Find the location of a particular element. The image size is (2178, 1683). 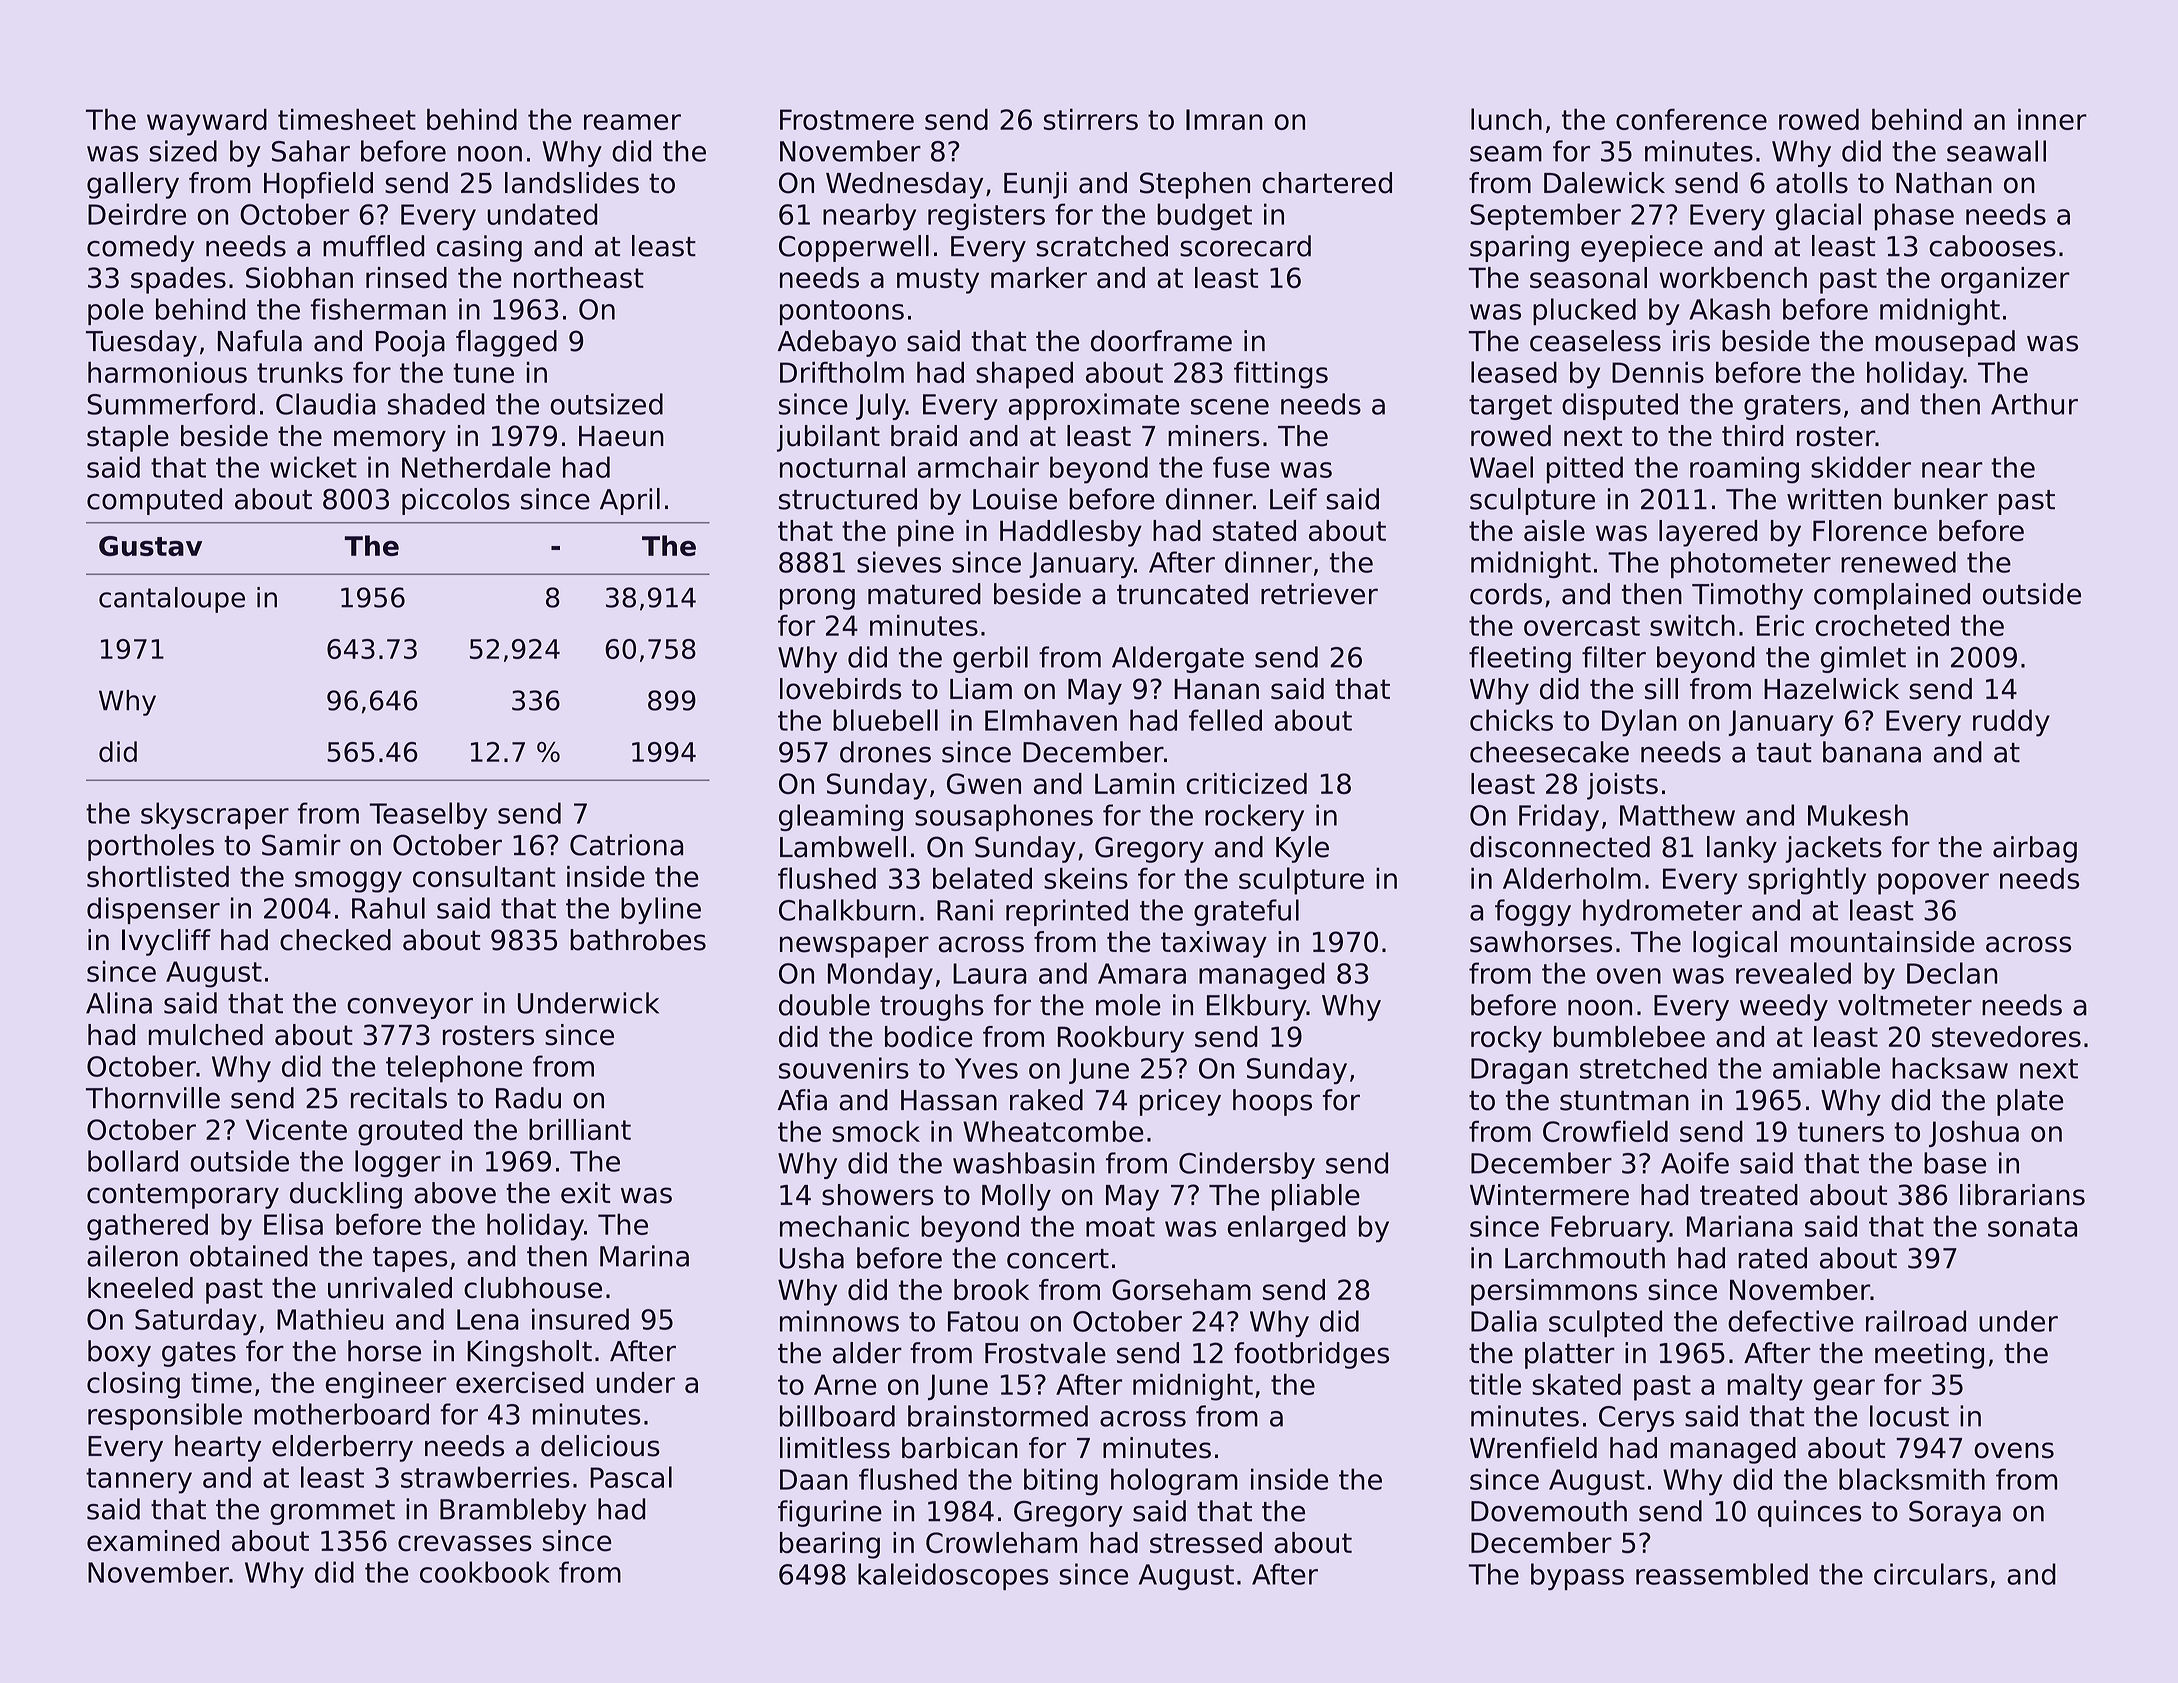

retriever is located at coordinates (1319, 594).
